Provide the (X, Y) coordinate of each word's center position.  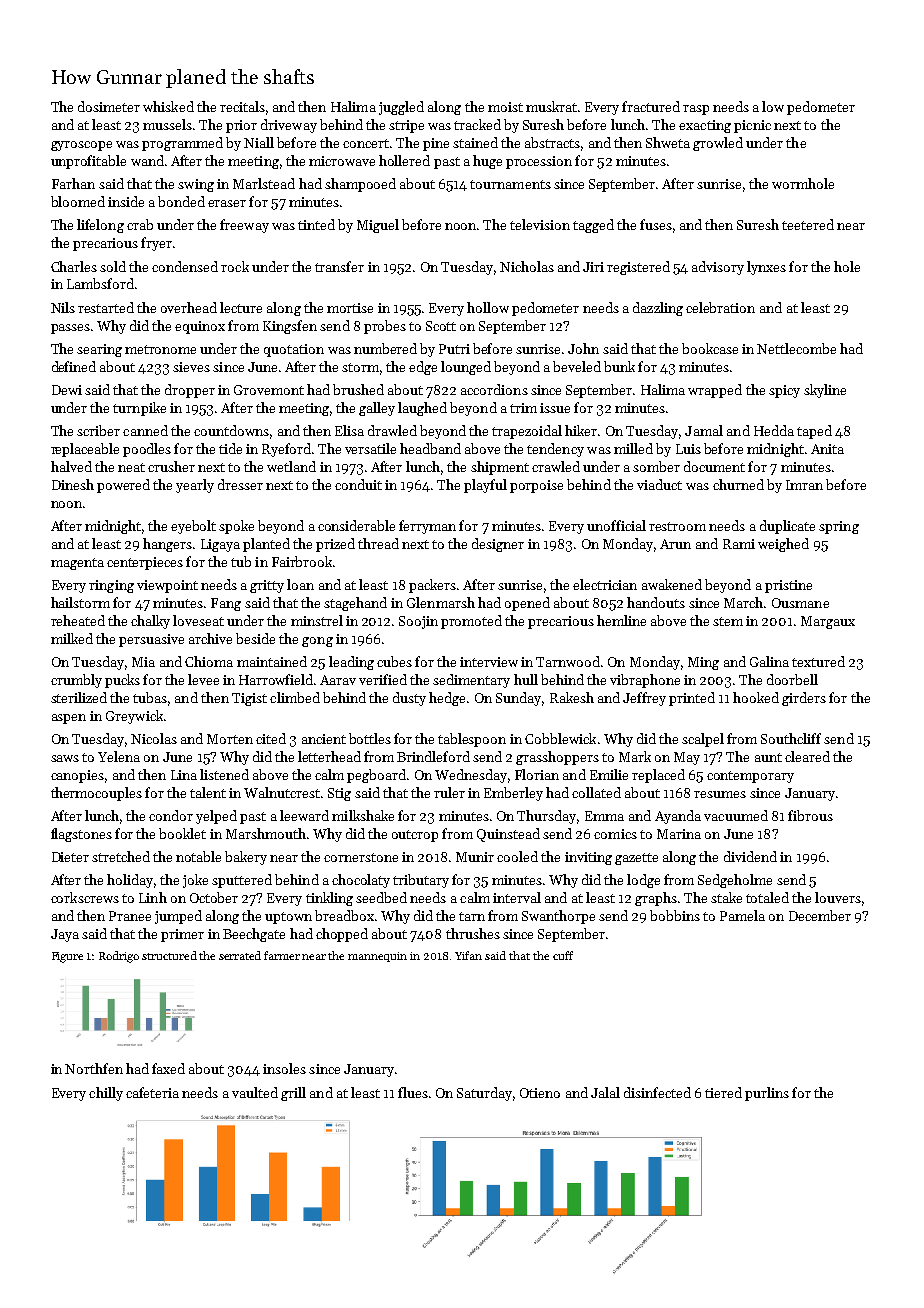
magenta (77, 564)
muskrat (551, 106)
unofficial (616, 525)
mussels (167, 124)
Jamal (704, 430)
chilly (106, 1094)
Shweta (668, 142)
